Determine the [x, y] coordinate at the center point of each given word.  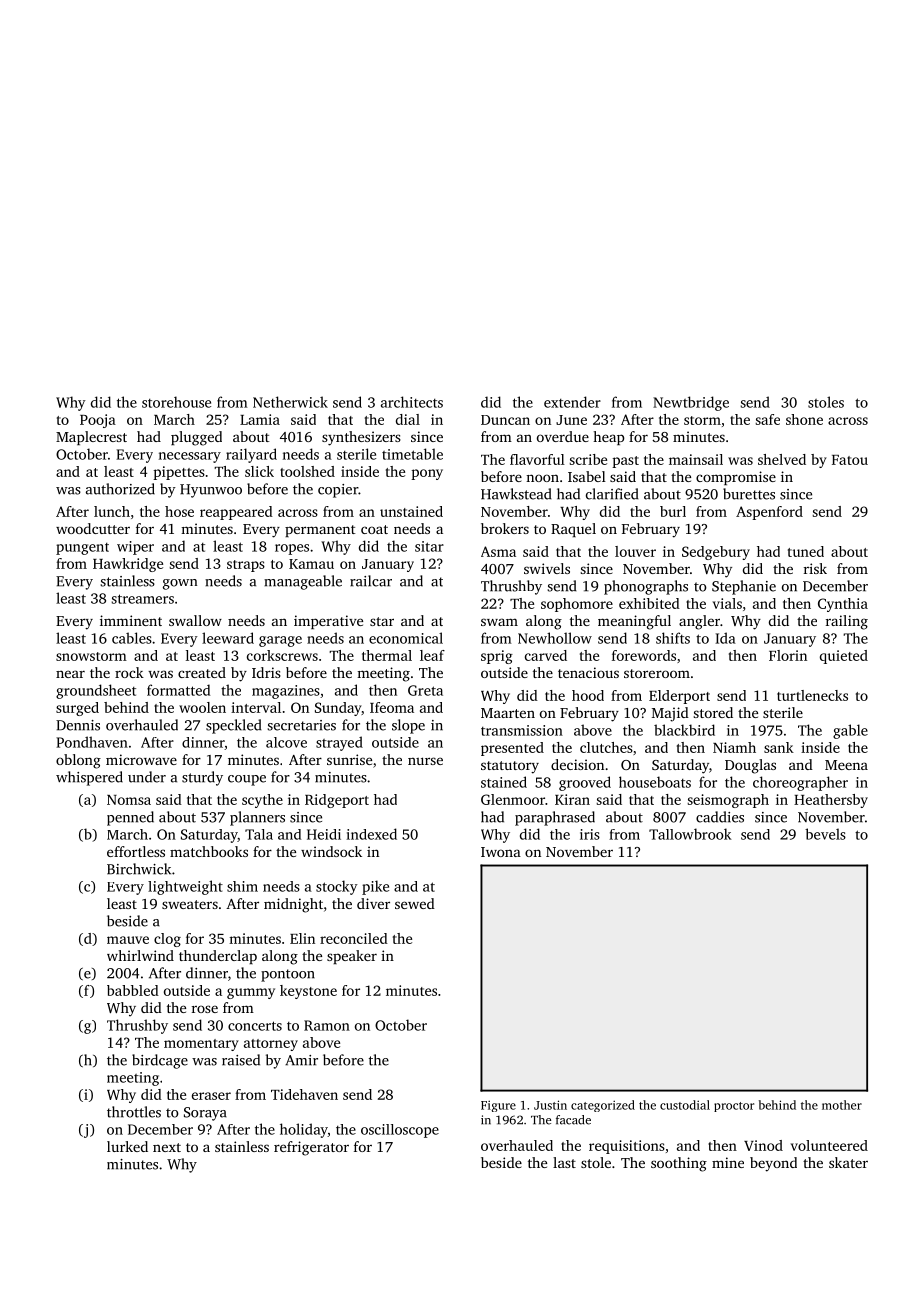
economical [406, 638]
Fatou [850, 460]
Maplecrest [91, 438]
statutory [510, 767]
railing [847, 622]
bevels [825, 834]
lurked [127, 1146]
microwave [141, 759]
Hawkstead [516, 494]
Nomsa [129, 800]
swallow [195, 620]
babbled [133, 990]
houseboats [655, 782]
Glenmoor [513, 799]
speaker [352, 957]
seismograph [728, 801]
